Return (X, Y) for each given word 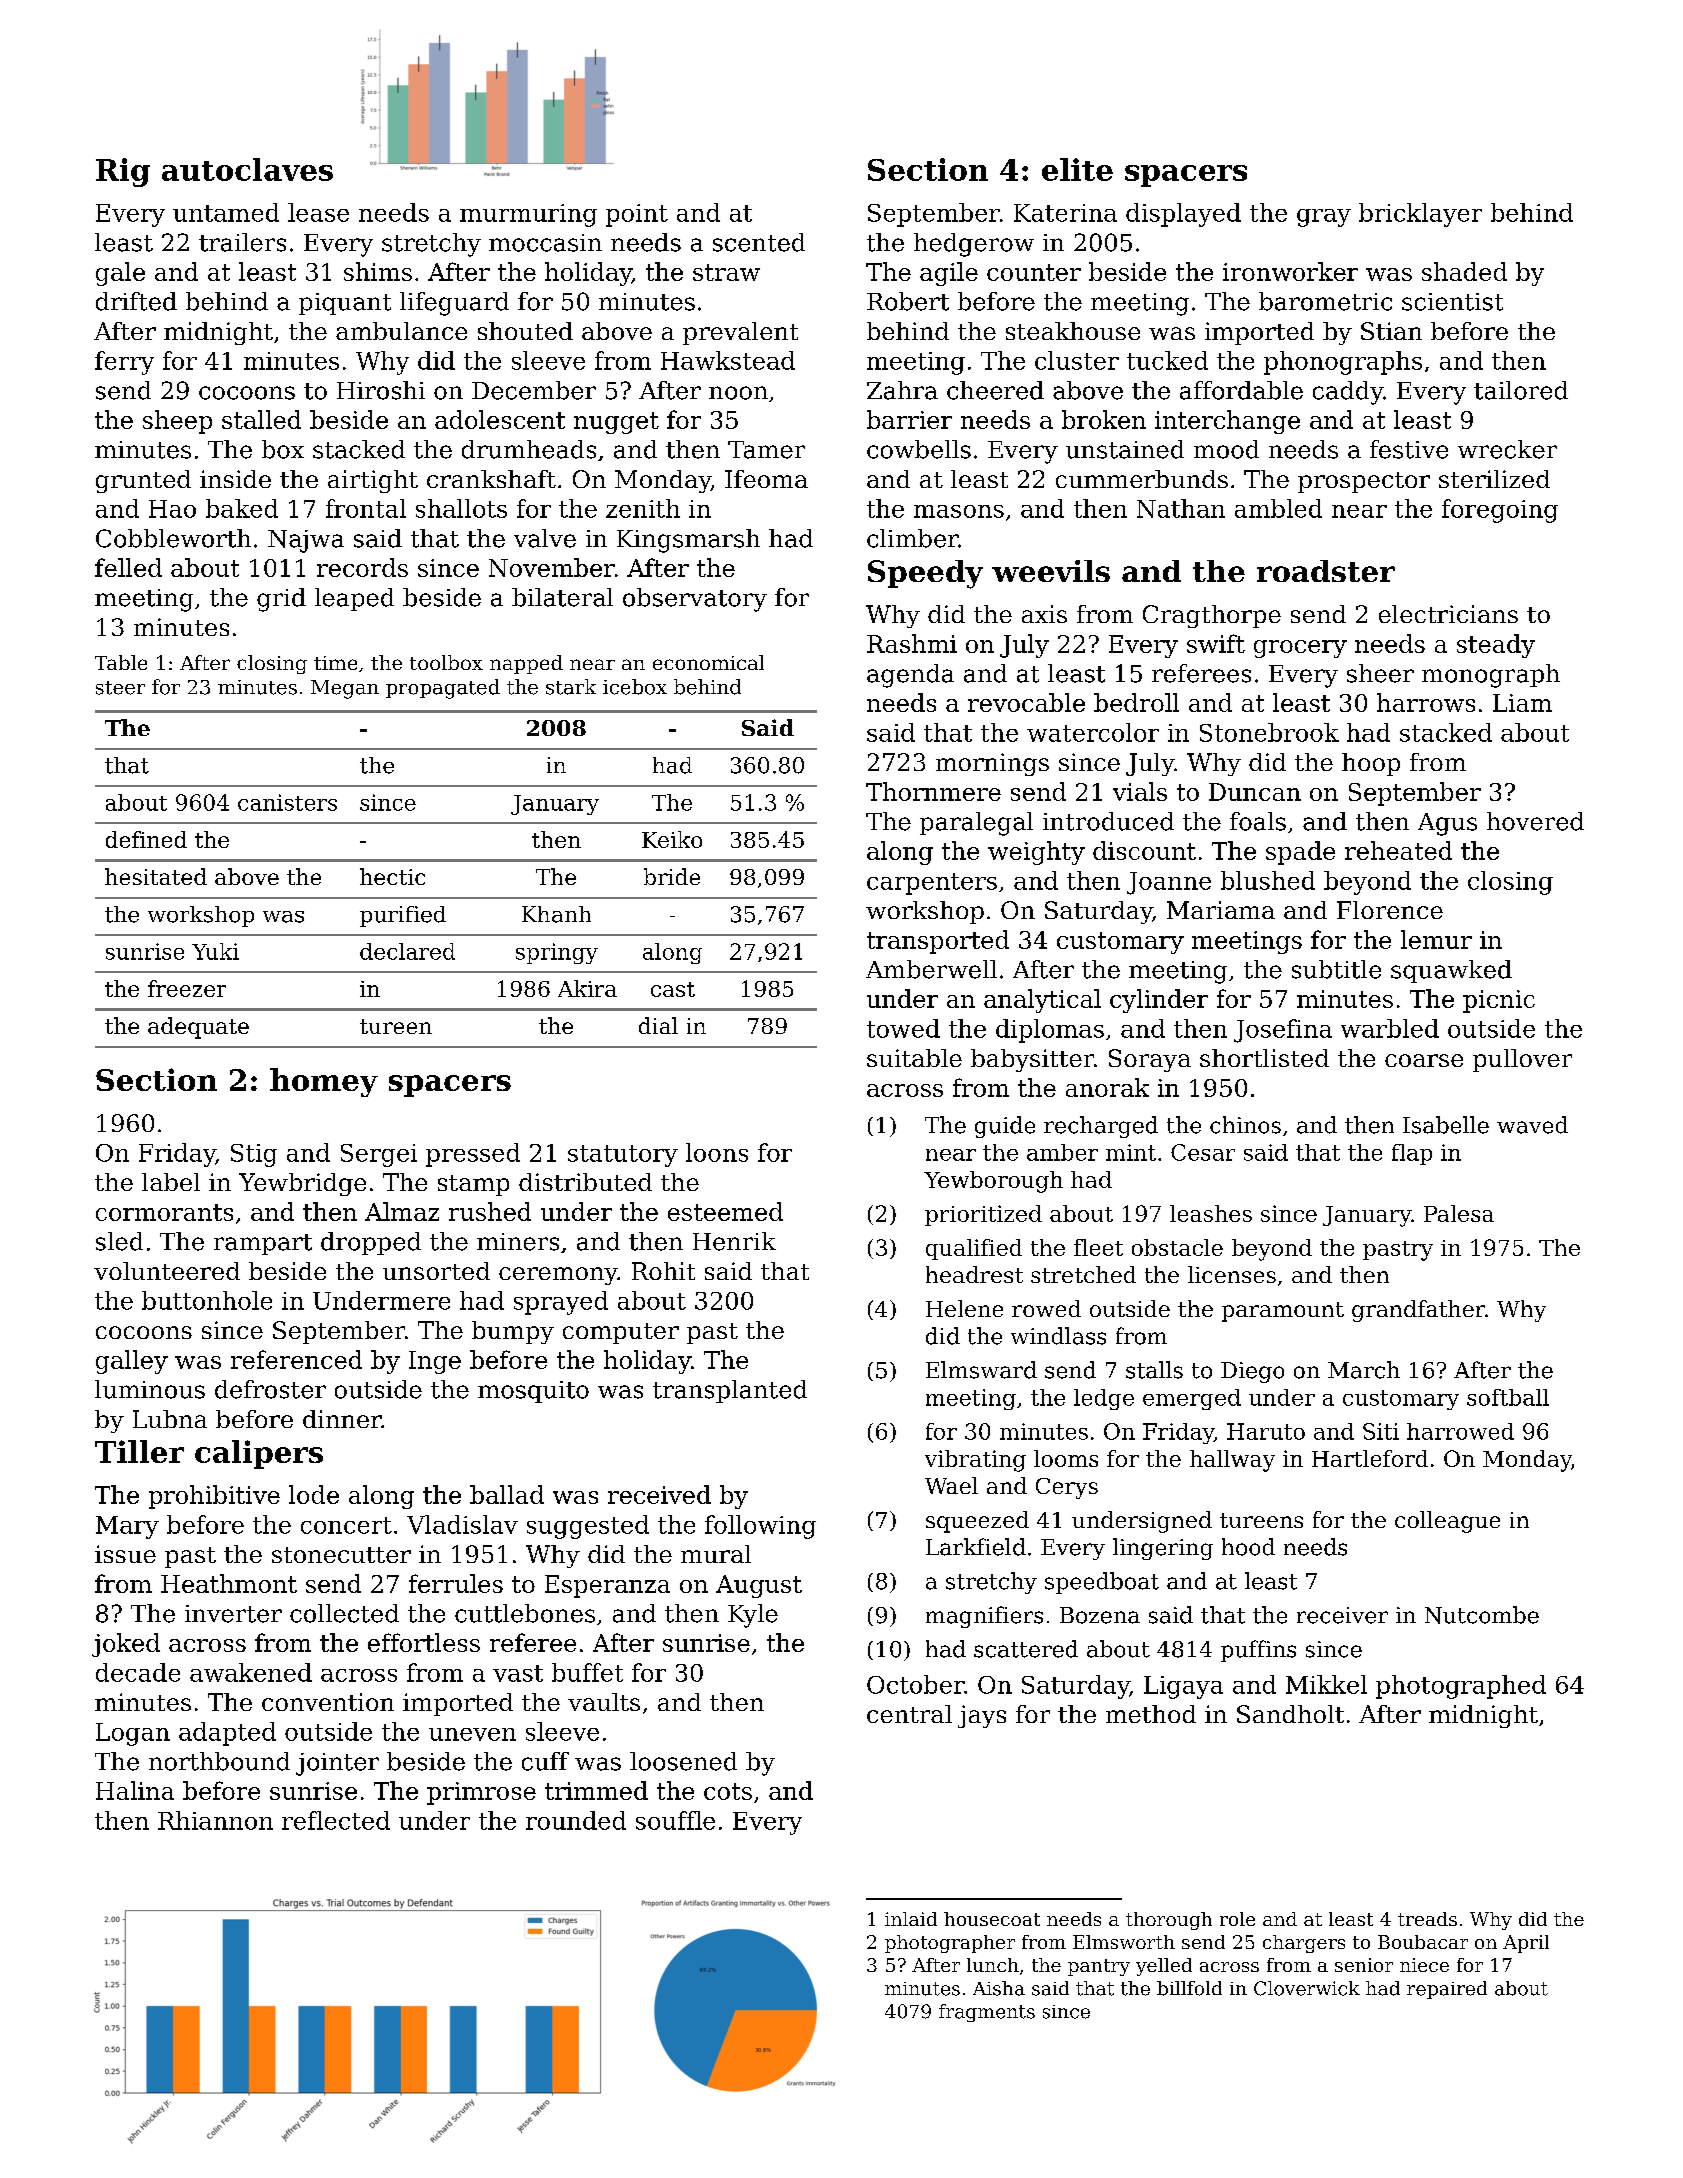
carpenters (932, 884)
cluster (1077, 360)
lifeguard (454, 304)
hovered (1535, 821)
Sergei (379, 1155)
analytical (1042, 1001)
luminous (150, 1389)
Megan (345, 689)
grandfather (1418, 1311)
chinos (1245, 1125)
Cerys (1067, 1488)
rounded (576, 1820)
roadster (1326, 571)
